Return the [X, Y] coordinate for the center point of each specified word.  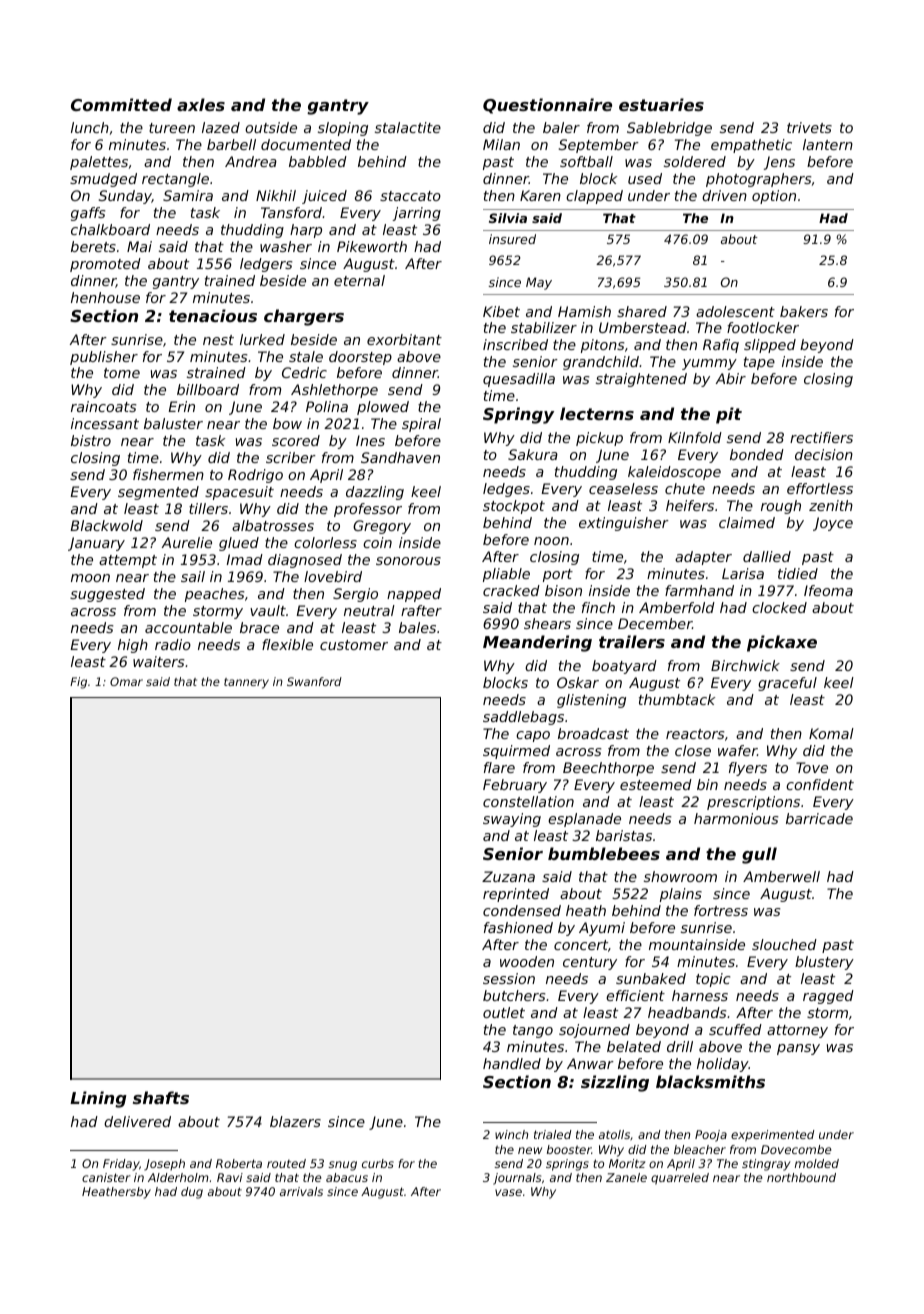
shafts [161, 1097]
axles [201, 104]
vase [508, 1192]
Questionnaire [547, 106]
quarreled [680, 1179]
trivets [809, 127]
